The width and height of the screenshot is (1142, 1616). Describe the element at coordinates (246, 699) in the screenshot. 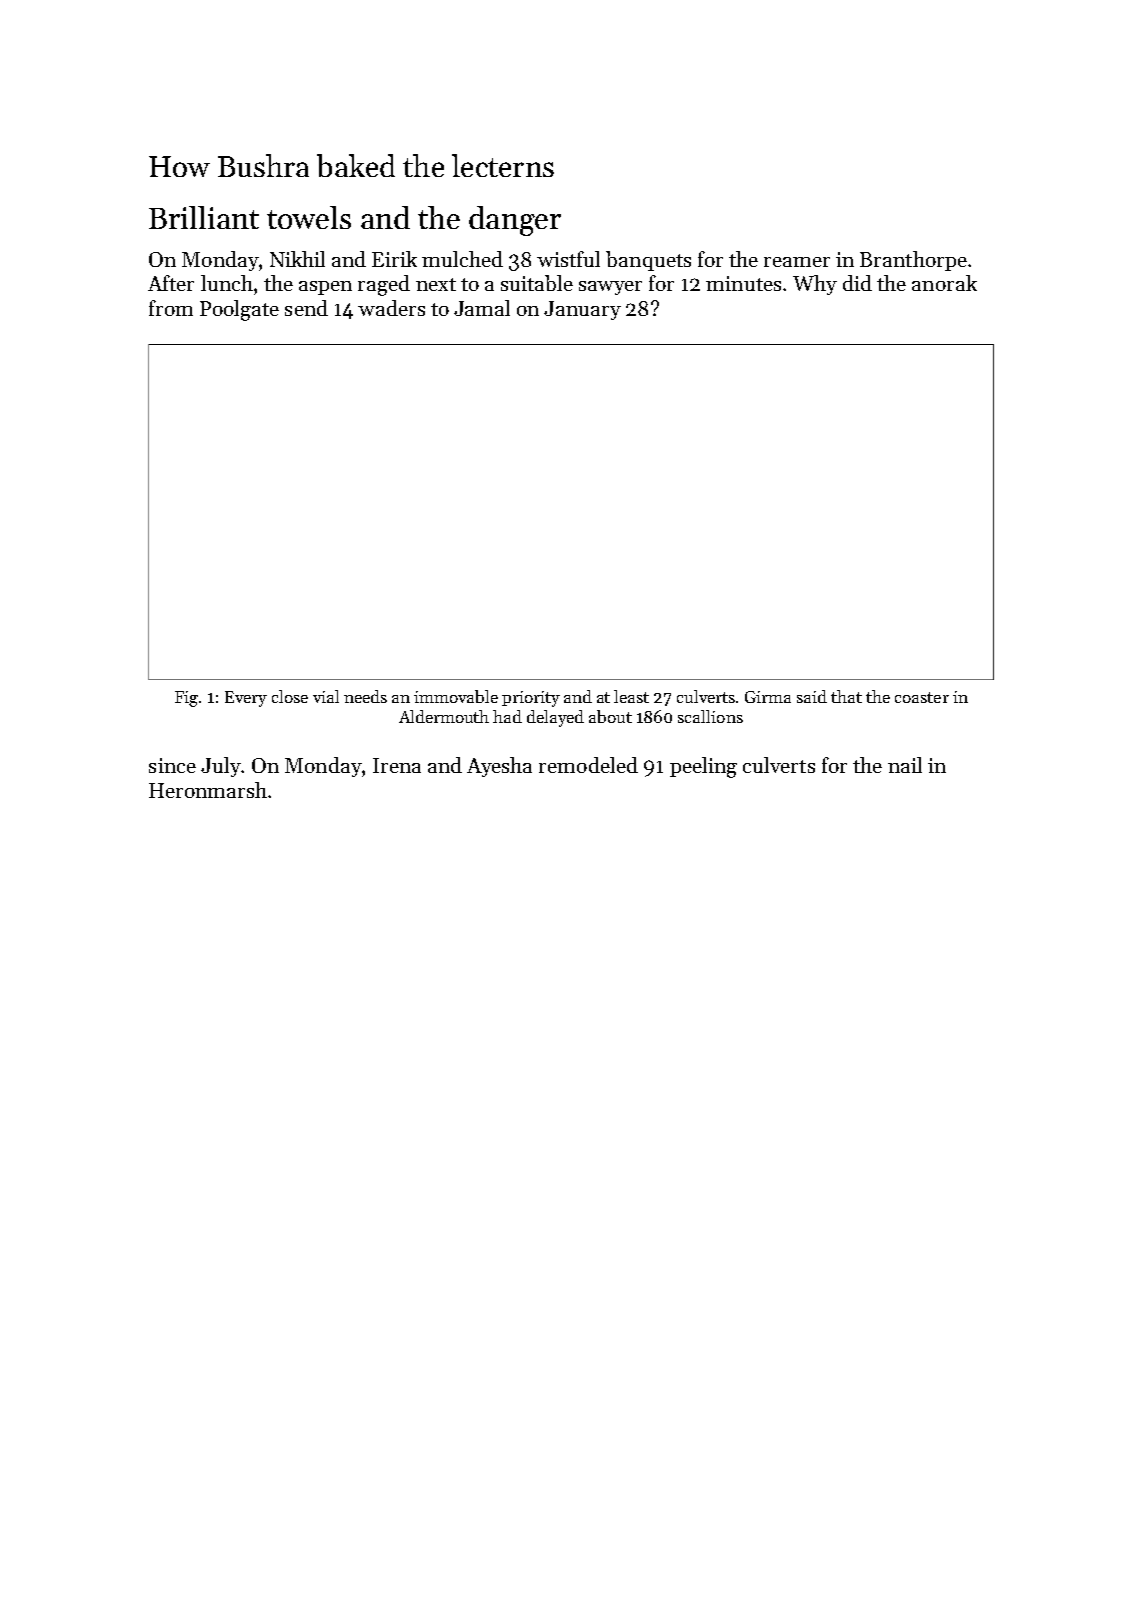

I see `Every` at that location.
